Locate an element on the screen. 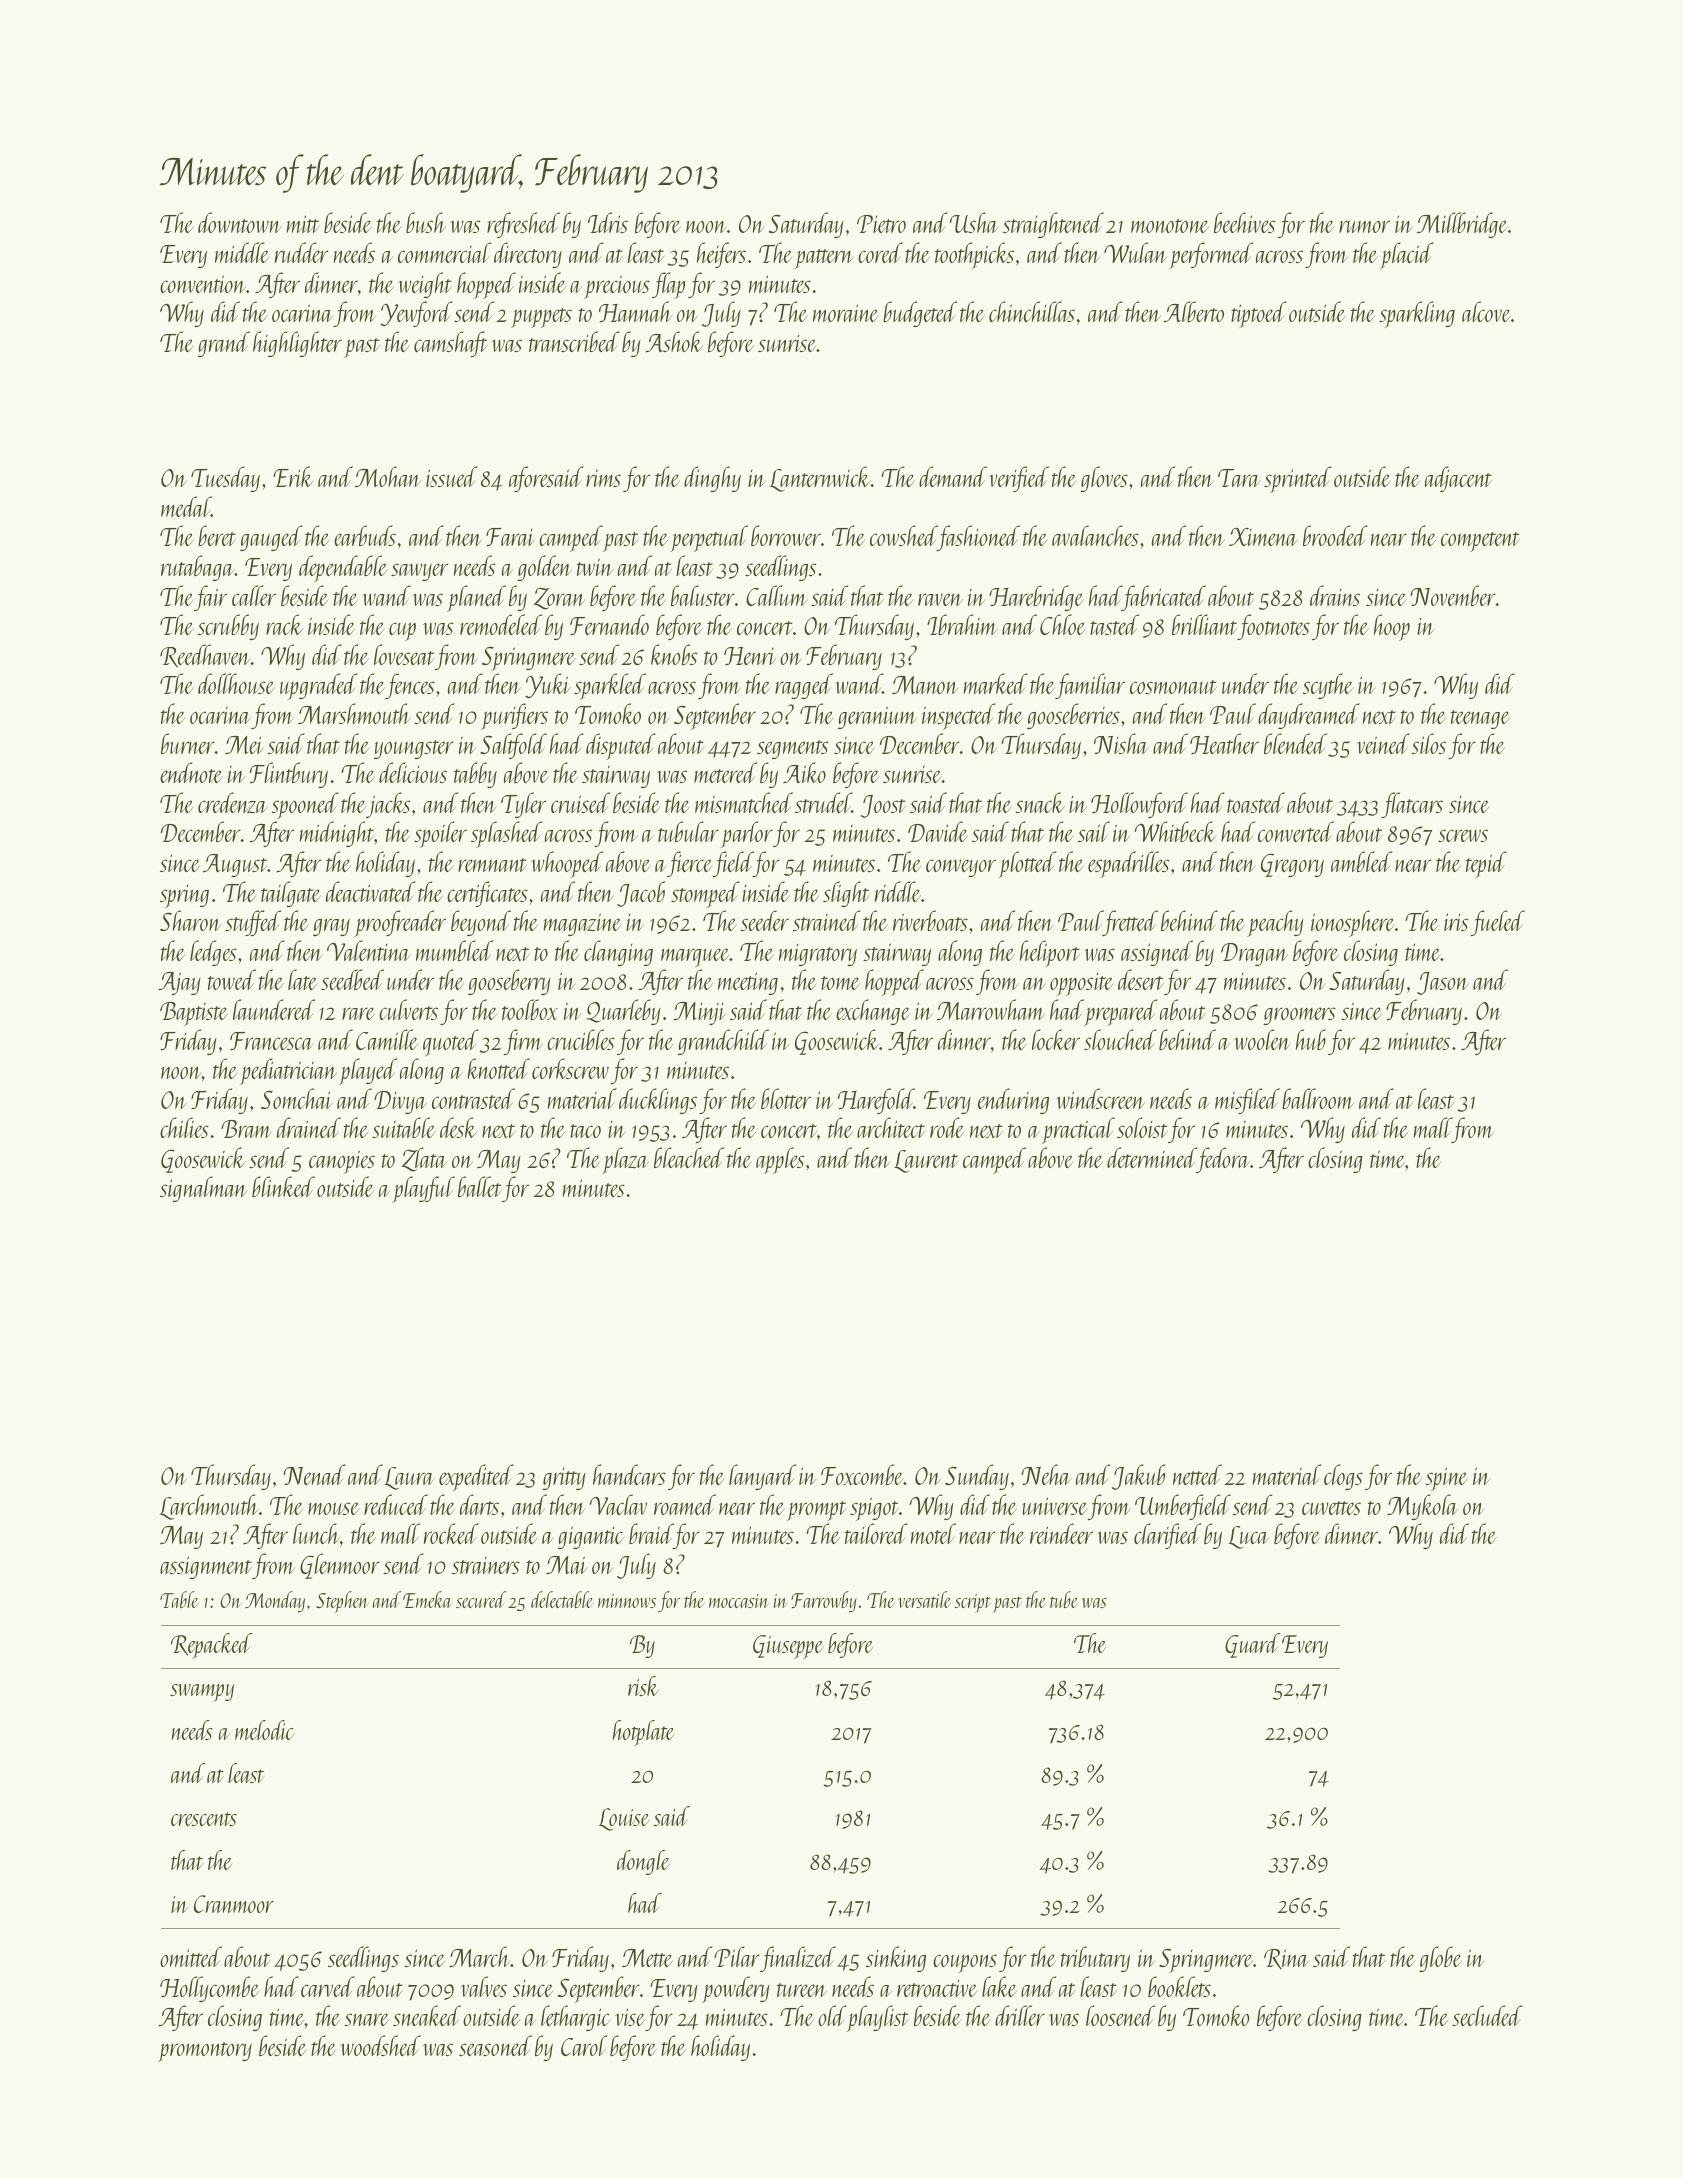 The width and height of the screenshot is (1683, 2178). puppets is located at coordinates (541, 318).
